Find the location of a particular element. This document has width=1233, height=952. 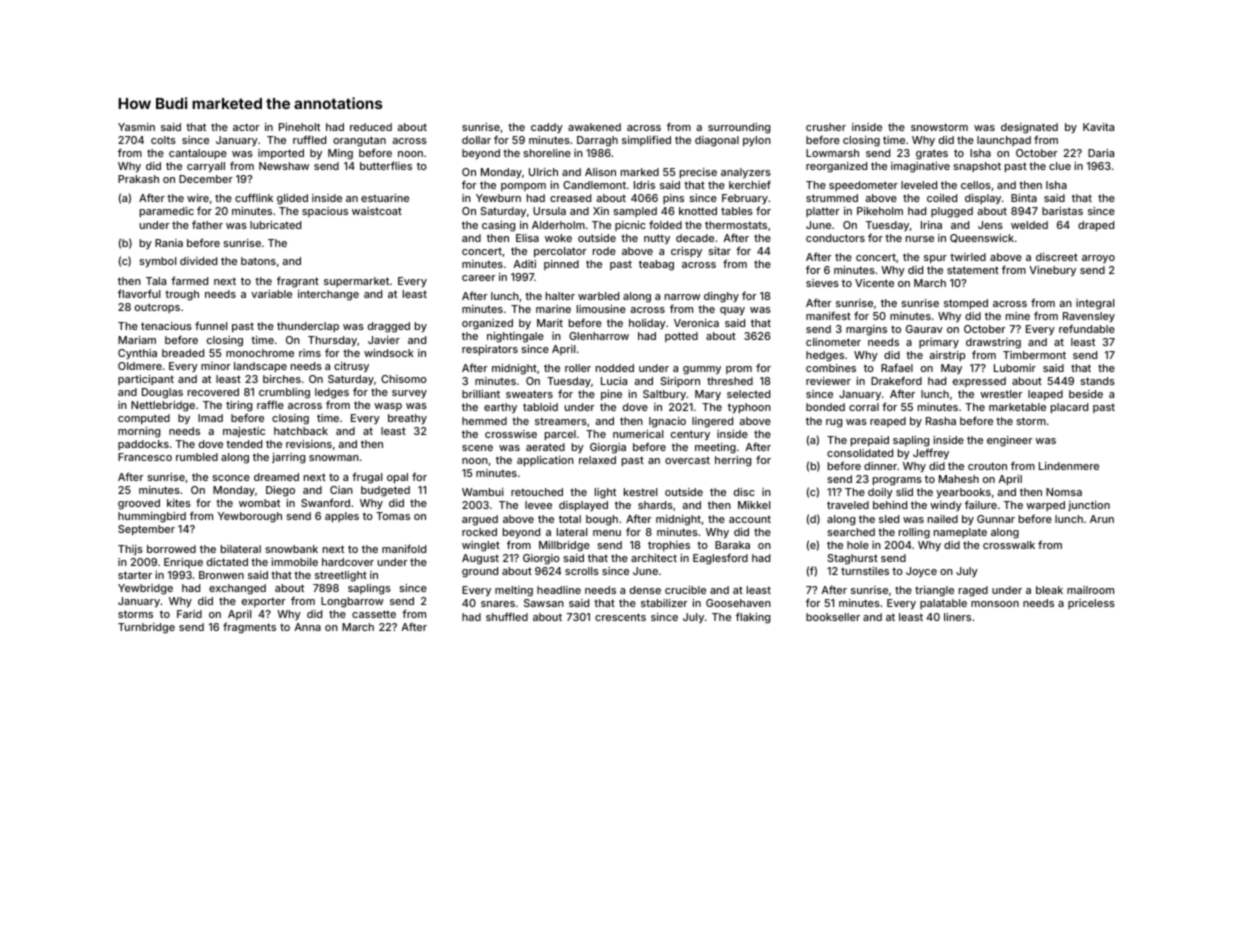

clue is located at coordinates (1060, 166).
